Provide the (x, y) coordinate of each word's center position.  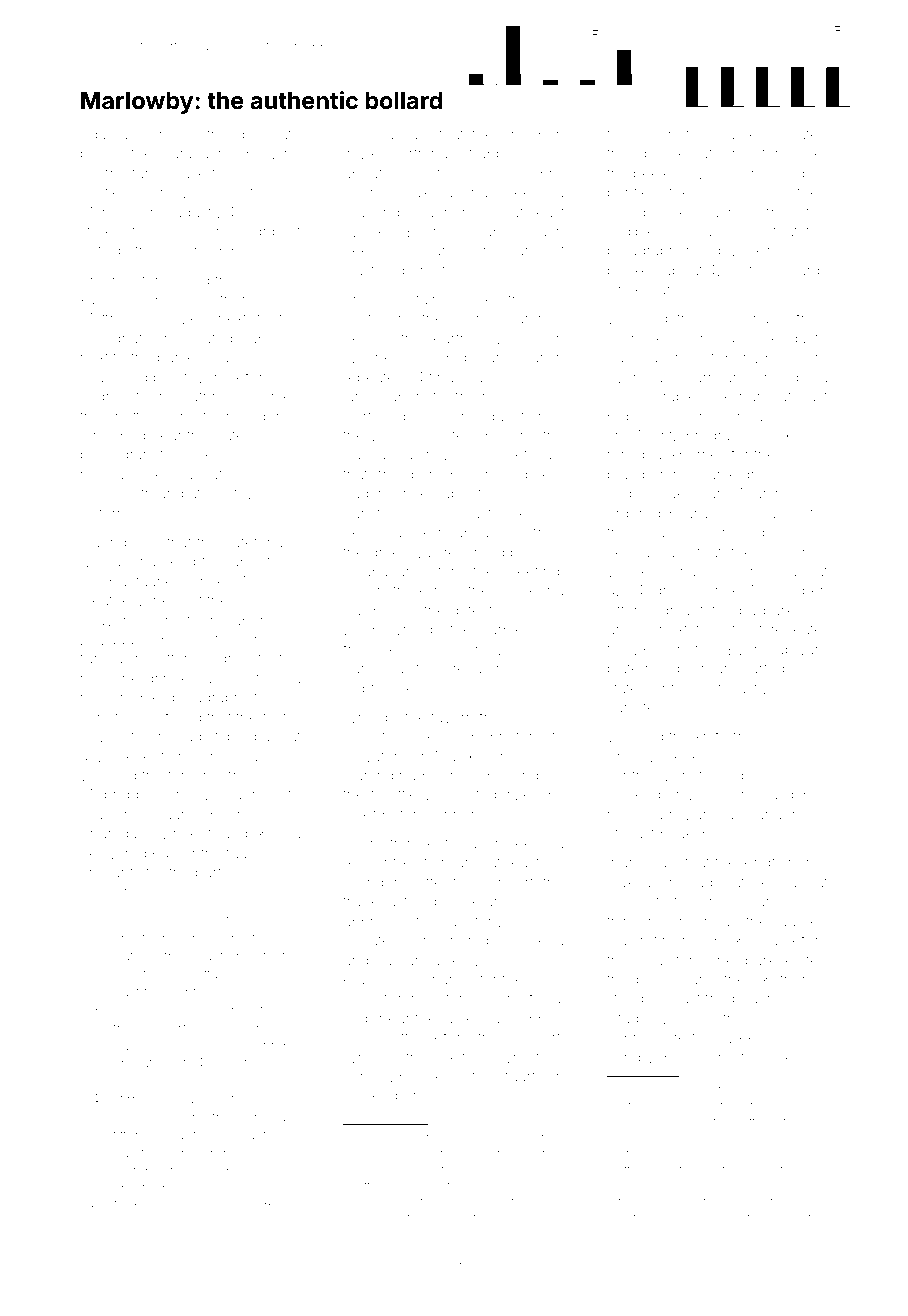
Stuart (516, 1076)
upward (802, 651)
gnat (127, 341)
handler (137, 1046)
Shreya (458, 669)
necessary (379, 535)
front (747, 629)
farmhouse (169, 173)
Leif (157, 717)
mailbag (800, 175)
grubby (709, 515)
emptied (198, 563)
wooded (399, 436)
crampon (533, 135)
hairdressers (233, 1171)
